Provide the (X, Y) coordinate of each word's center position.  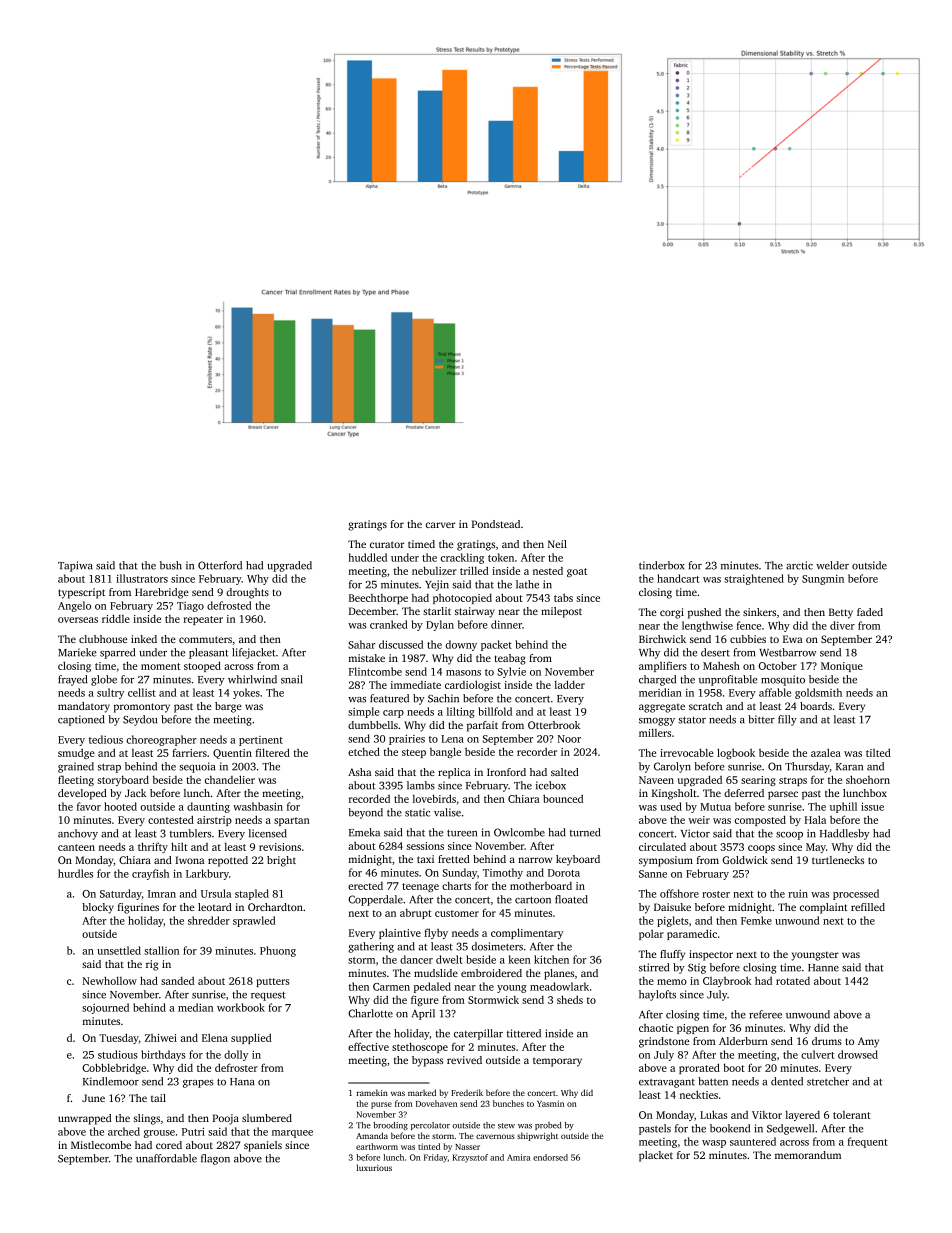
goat (577, 572)
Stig (697, 968)
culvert (817, 1054)
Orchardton (275, 907)
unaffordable (166, 1158)
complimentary (527, 933)
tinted (429, 1146)
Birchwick (662, 639)
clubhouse (103, 639)
